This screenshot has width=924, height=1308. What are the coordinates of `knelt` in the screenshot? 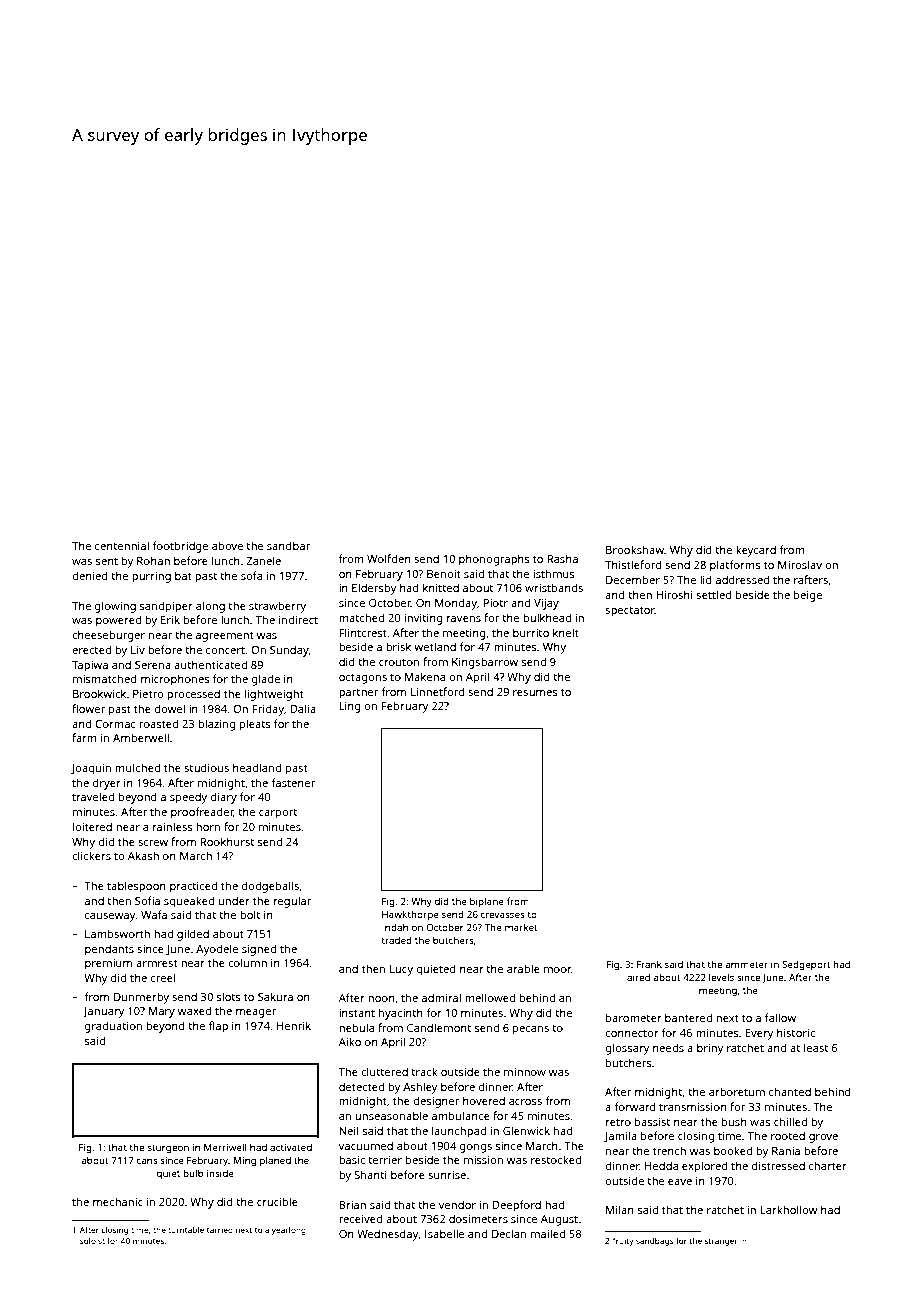 It's located at (566, 632).
